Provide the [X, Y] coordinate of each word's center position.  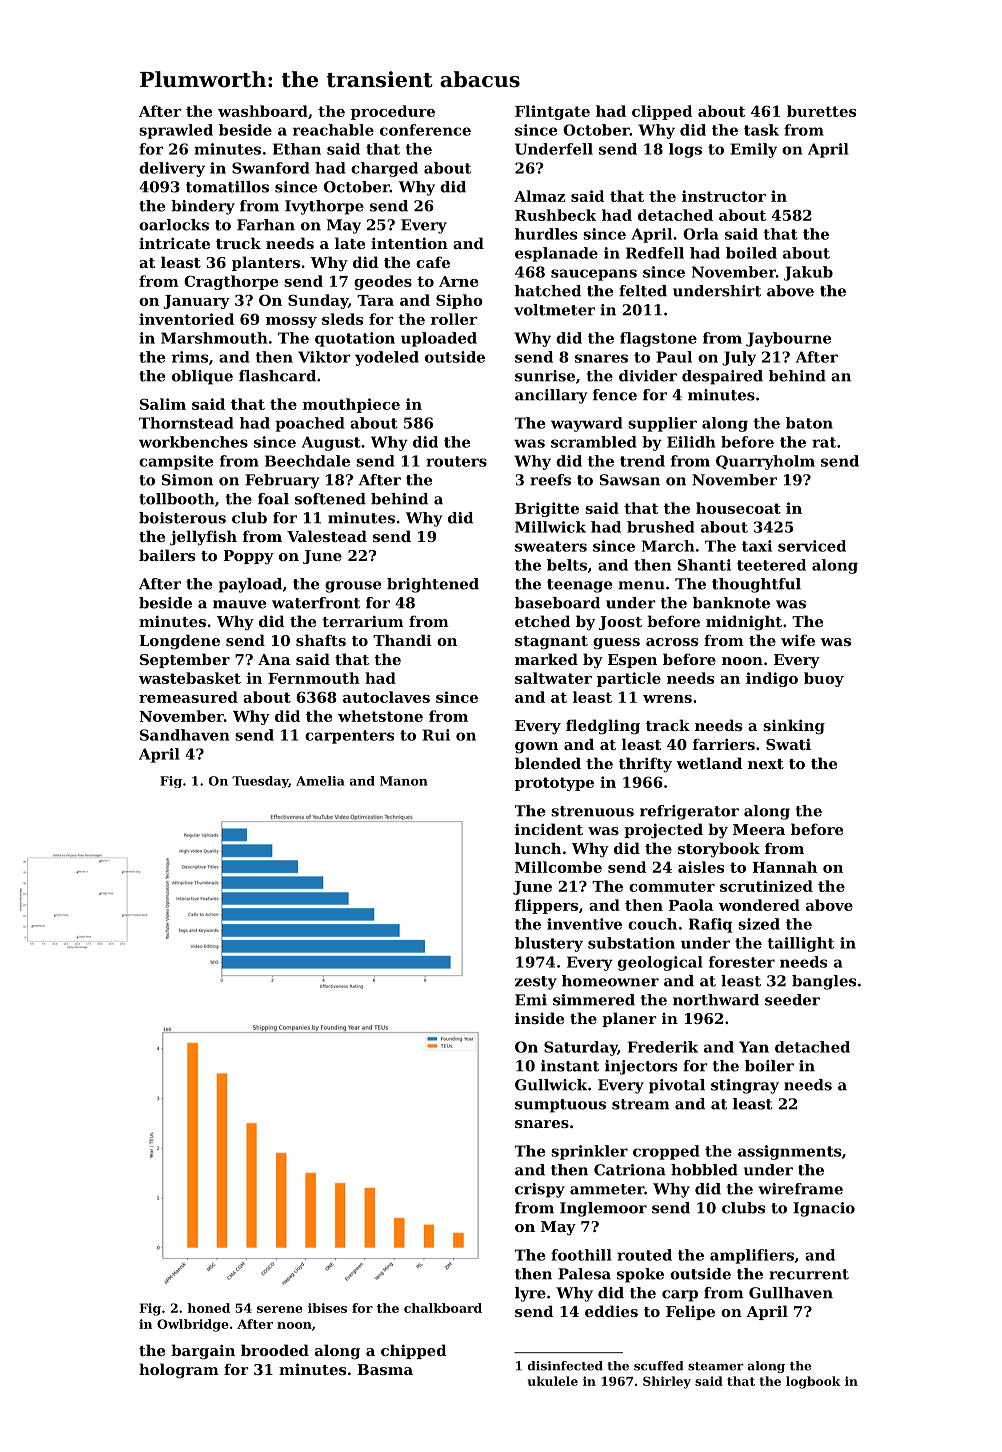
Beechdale [307, 461]
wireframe [800, 1189]
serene [280, 1309]
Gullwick [551, 1085]
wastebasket [190, 678]
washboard [263, 111]
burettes [821, 111]
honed [208, 1308]
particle [629, 679]
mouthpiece [351, 405]
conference [425, 130]
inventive [584, 924]
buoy [824, 679]
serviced [812, 546]
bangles [824, 982]
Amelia [320, 781]
